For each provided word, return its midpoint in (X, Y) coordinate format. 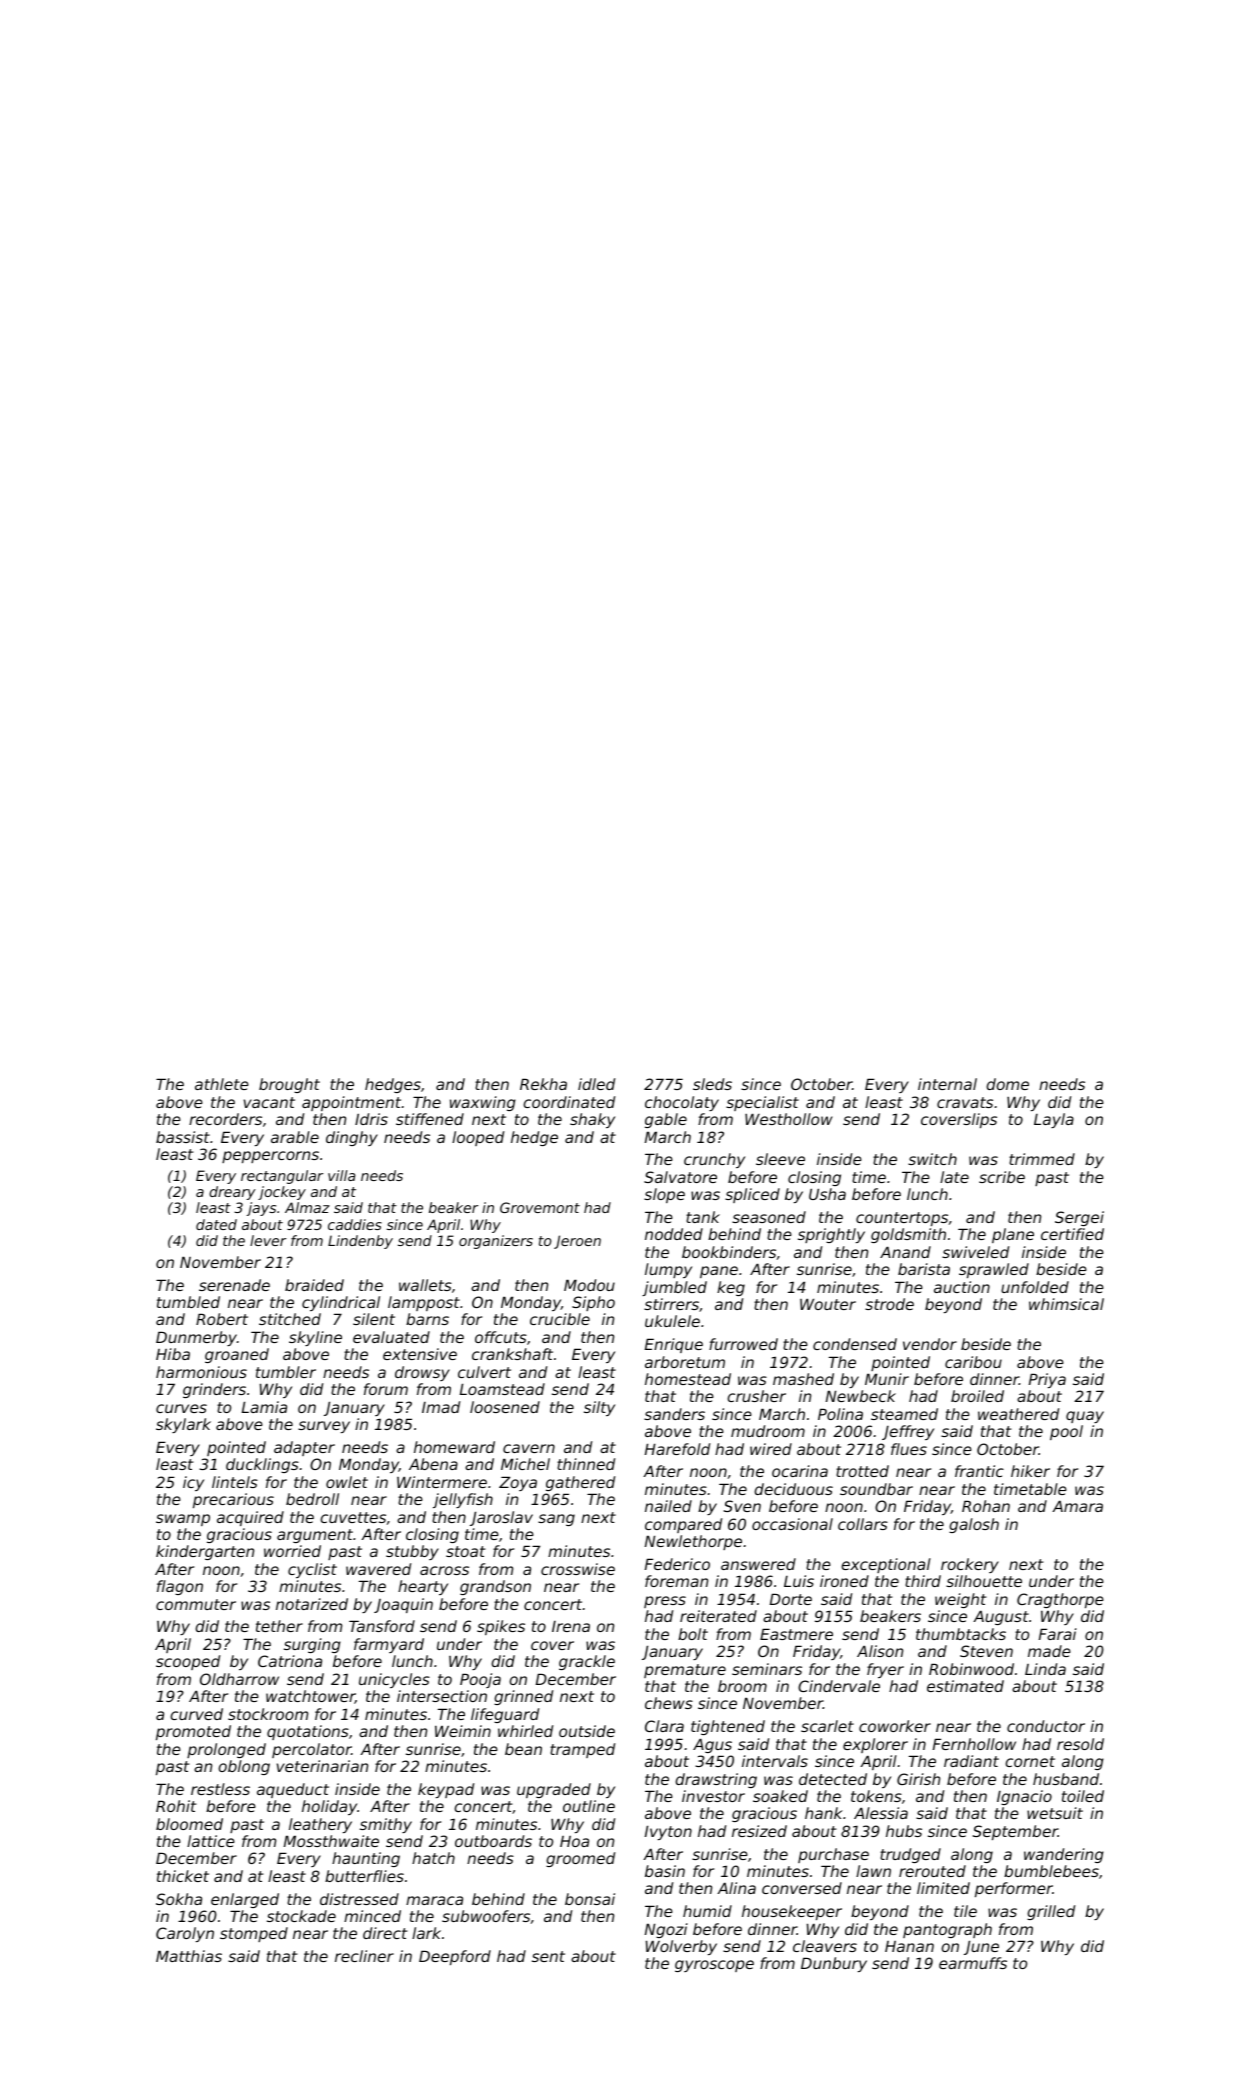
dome (1007, 1084)
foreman (676, 1581)
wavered (378, 1569)
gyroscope (714, 1966)
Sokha (179, 1899)
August (1001, 1617)
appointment (352, 1103)
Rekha (543, 1084)
